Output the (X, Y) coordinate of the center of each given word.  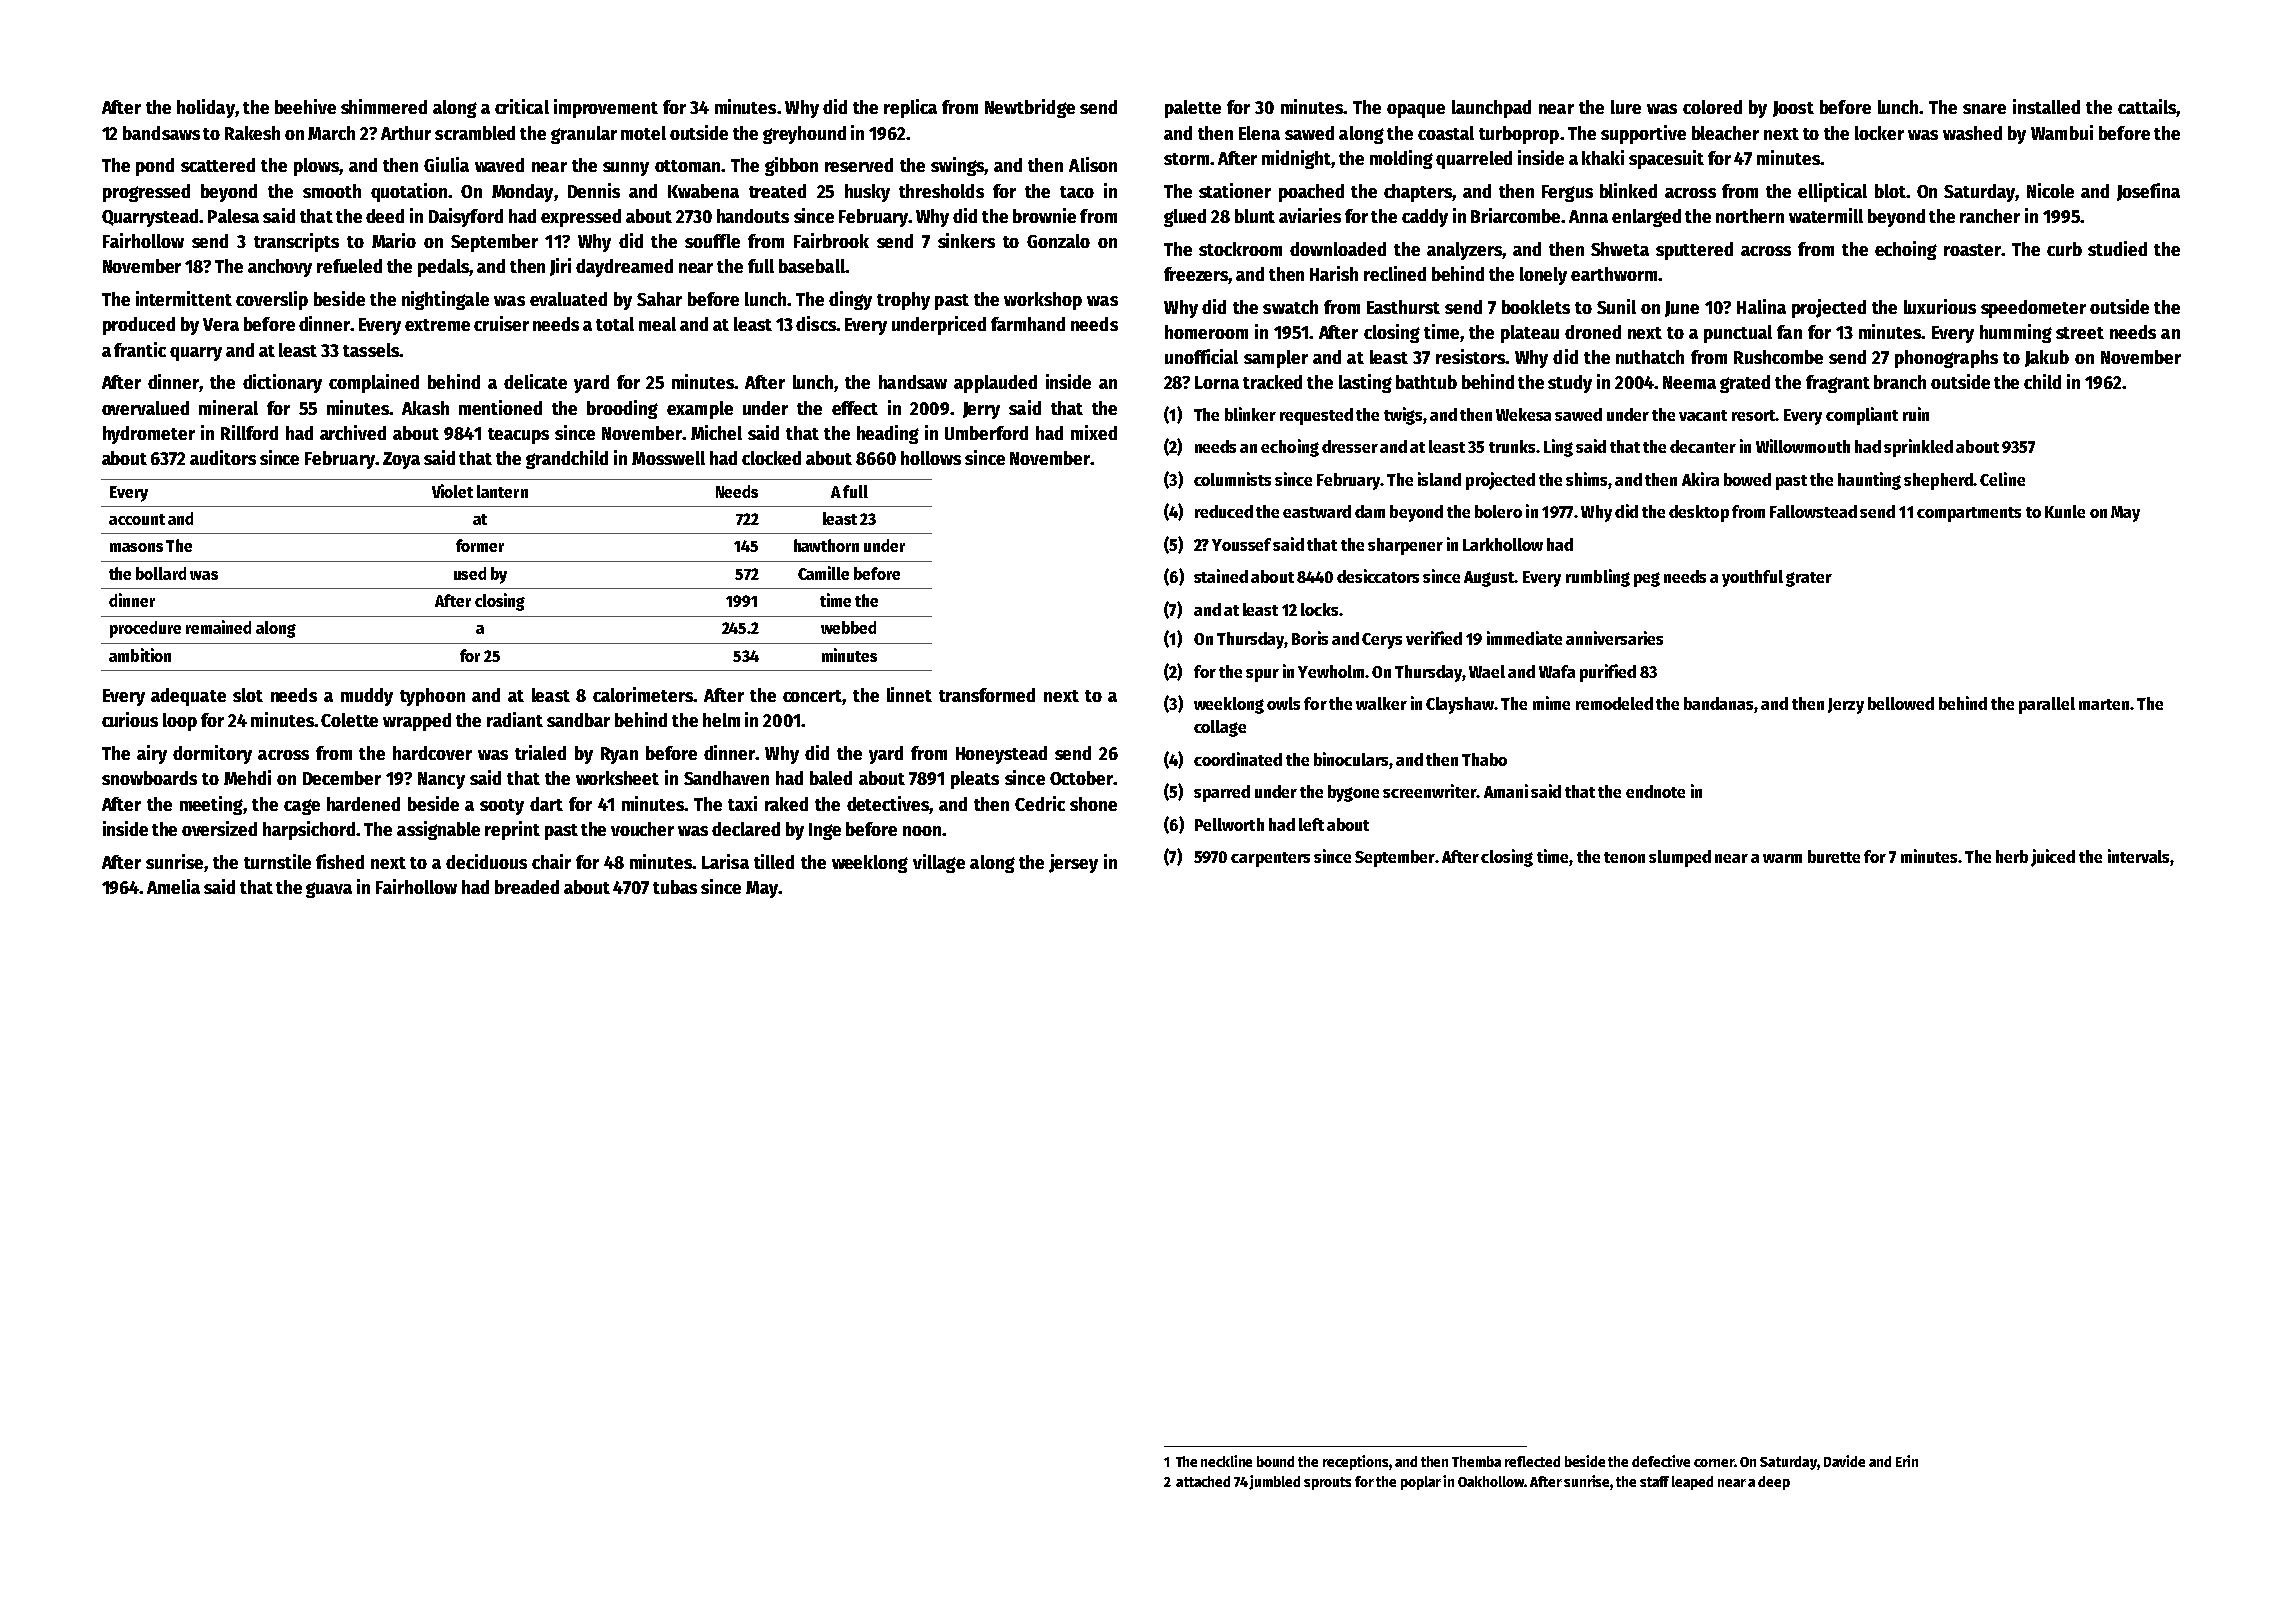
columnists (1232, 479)
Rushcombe (1778, 357)
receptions (1355, 1462)
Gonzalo (1058, 241)
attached (1203, 1481)
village (939, 863)
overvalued (145, 408)
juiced (2053, 858)
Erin (1907, 1461)
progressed (146, 193)
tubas (675, 887)
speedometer (2033, 309)
